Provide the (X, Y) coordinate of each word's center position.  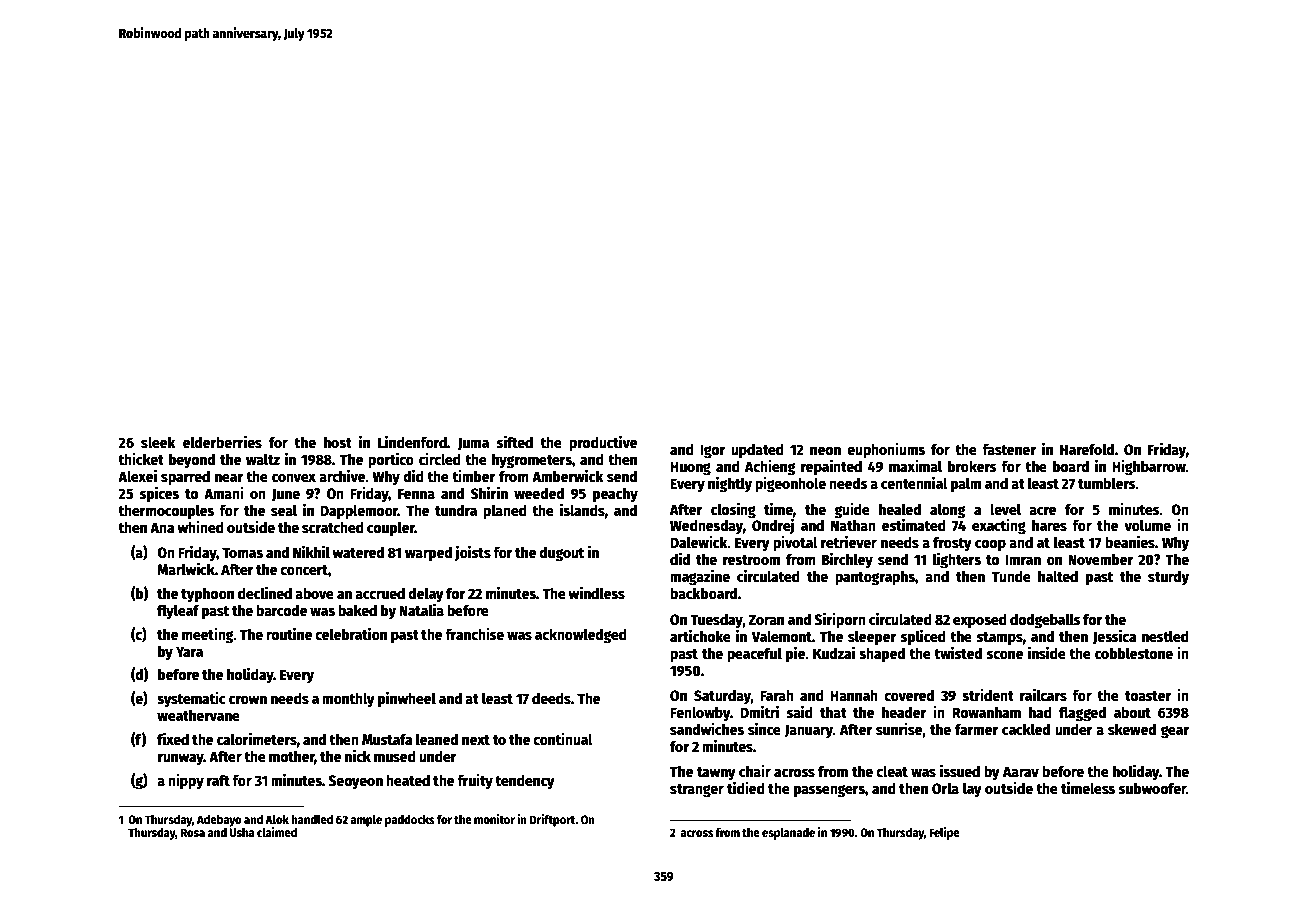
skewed (1132, 729)
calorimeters (257, 739)
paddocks (410, 821)
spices (159, 495)
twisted (958, 653)
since (764, 729)
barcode (281, 610)
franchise (474, 634)
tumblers (1107, 483)
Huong (690, 468)
